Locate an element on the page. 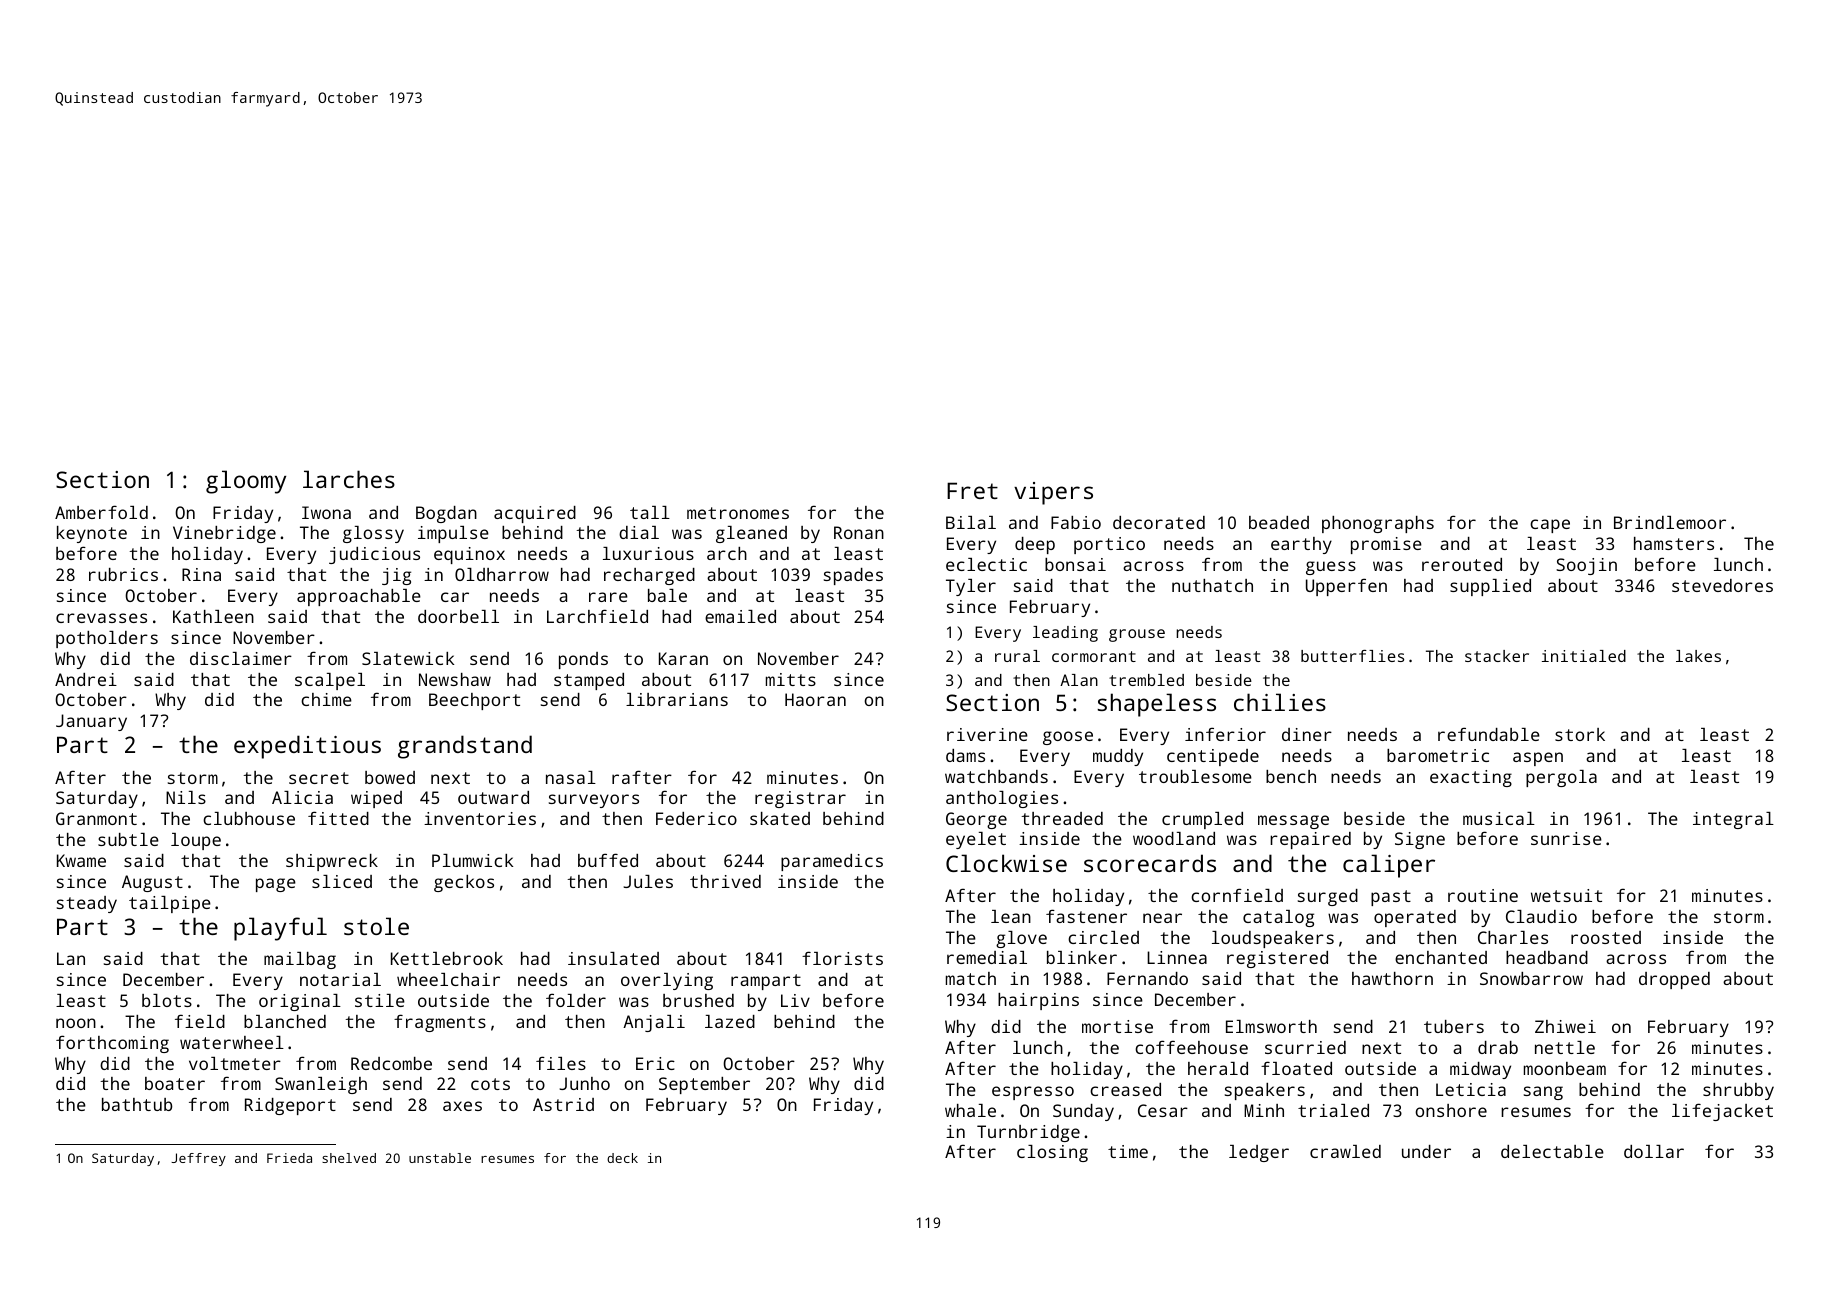  vipers is located at coordinates (1053, 493).
